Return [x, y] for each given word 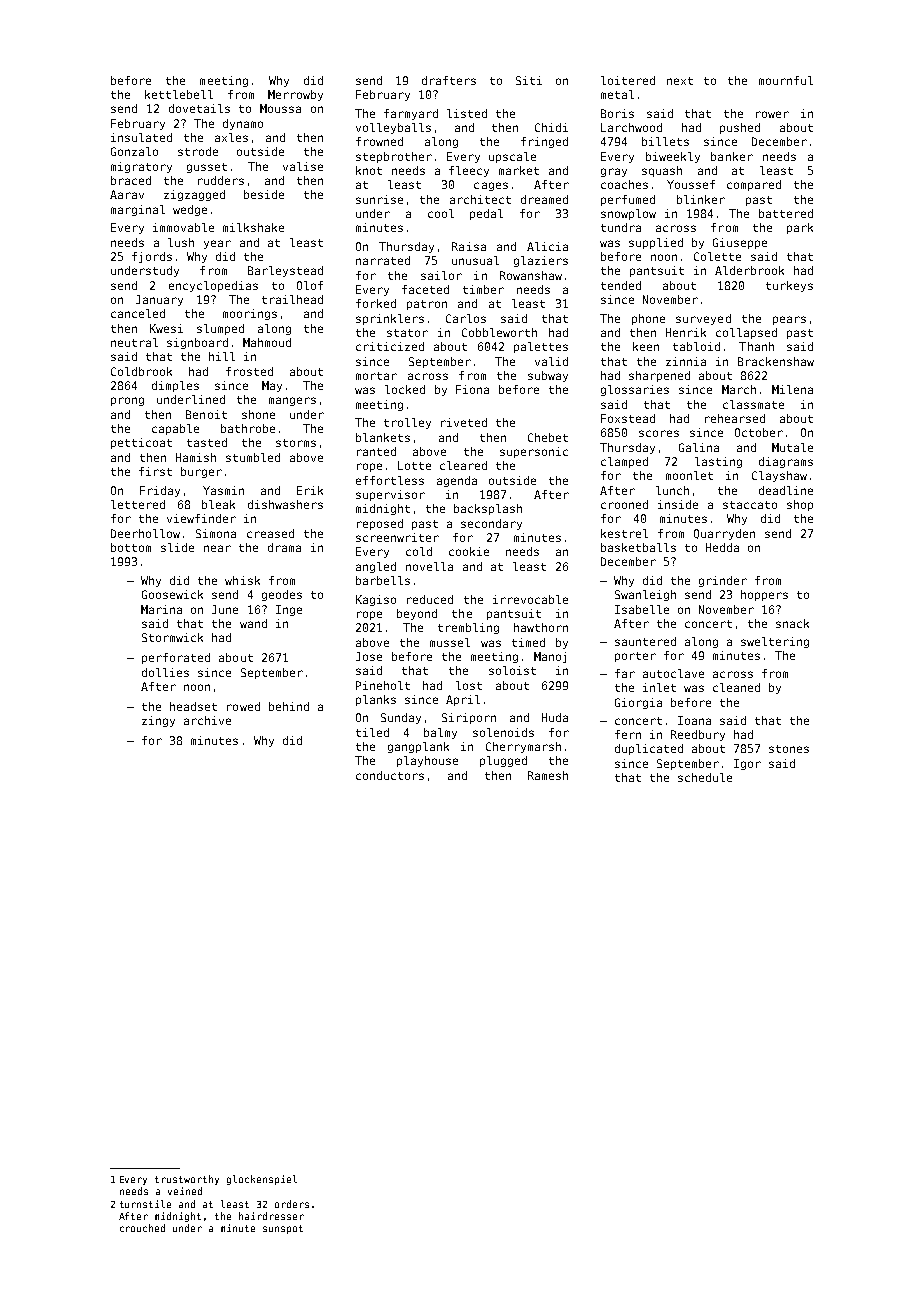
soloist [512, 670]
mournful [786, 80]
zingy [158, 721]
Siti [529, 80]
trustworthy [187, 1180]
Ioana [694, 720]
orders [292, 1204]
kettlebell [179, 94]
